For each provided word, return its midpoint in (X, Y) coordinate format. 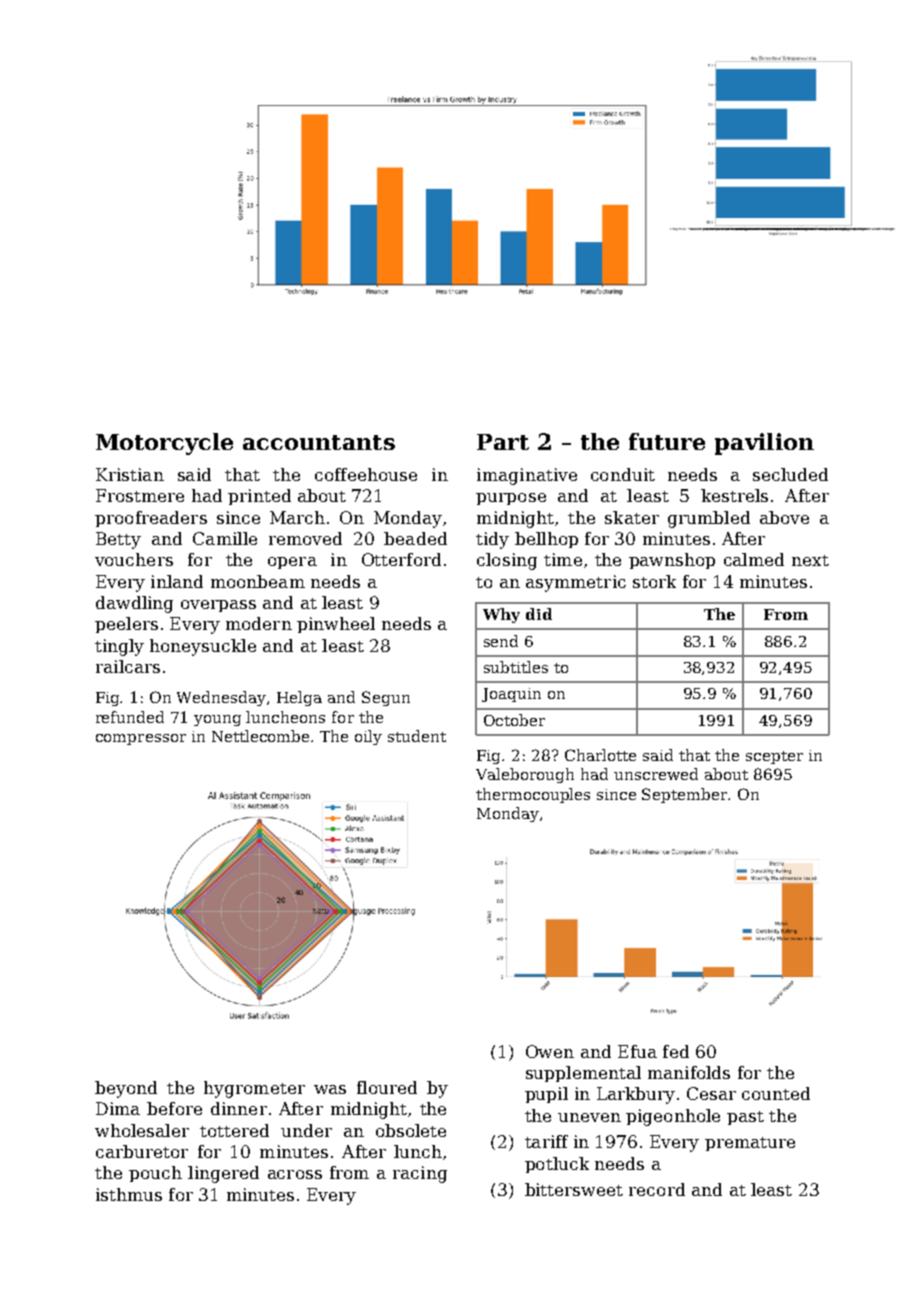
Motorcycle (164, 444)
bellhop (546, 540)
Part (503, 442)
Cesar (711, 1093)
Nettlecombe (260, 736)
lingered (223, 1174)
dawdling (134, 604)
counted (776, 1093)
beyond (126, 1089)
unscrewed (656, 774)
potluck (557, 1165)
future (667, 441)
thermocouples (533, 795)
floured (387, 1087)
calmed (754, 559)
